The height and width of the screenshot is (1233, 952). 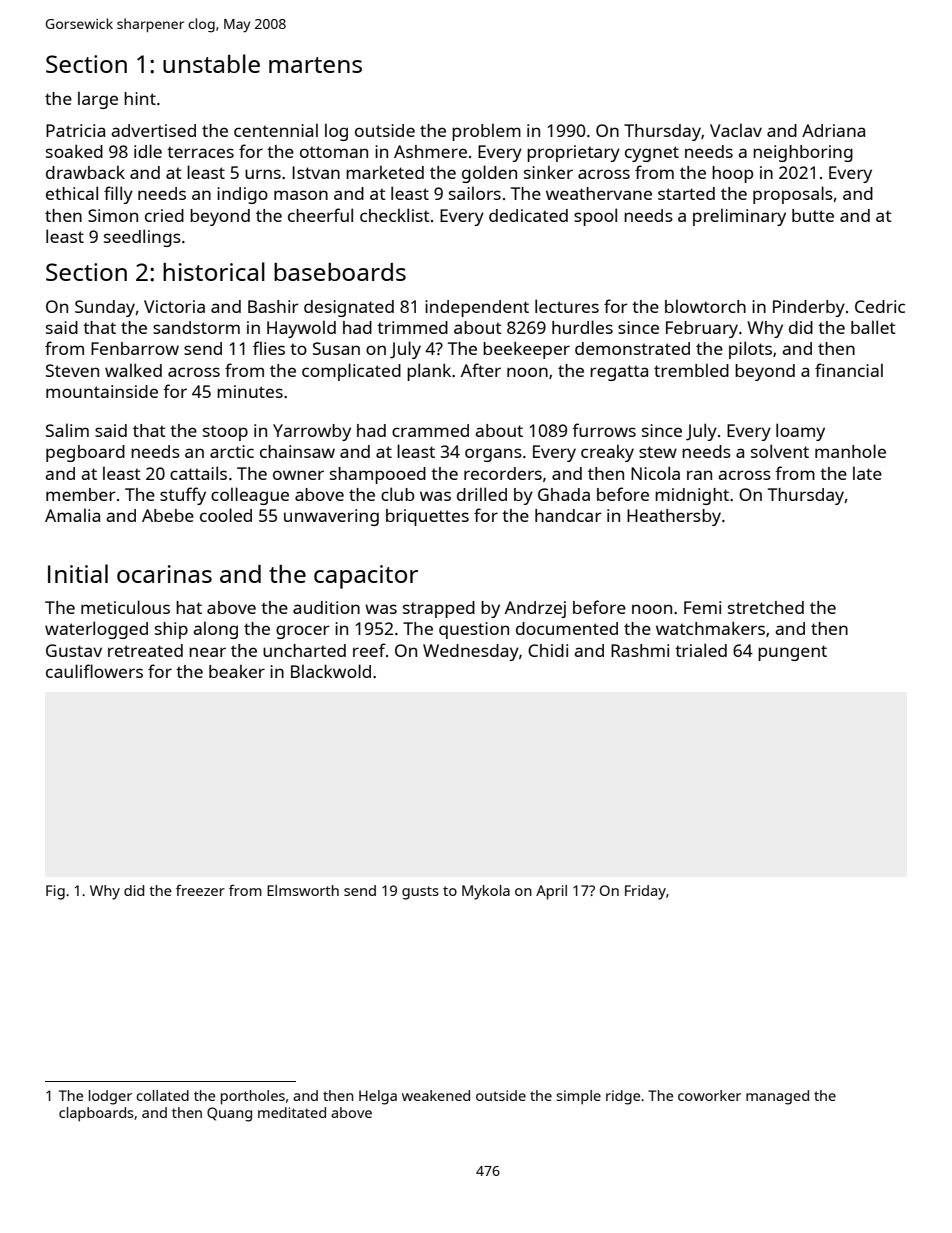 I want to click on gusts, so click(x=420, y=893).
